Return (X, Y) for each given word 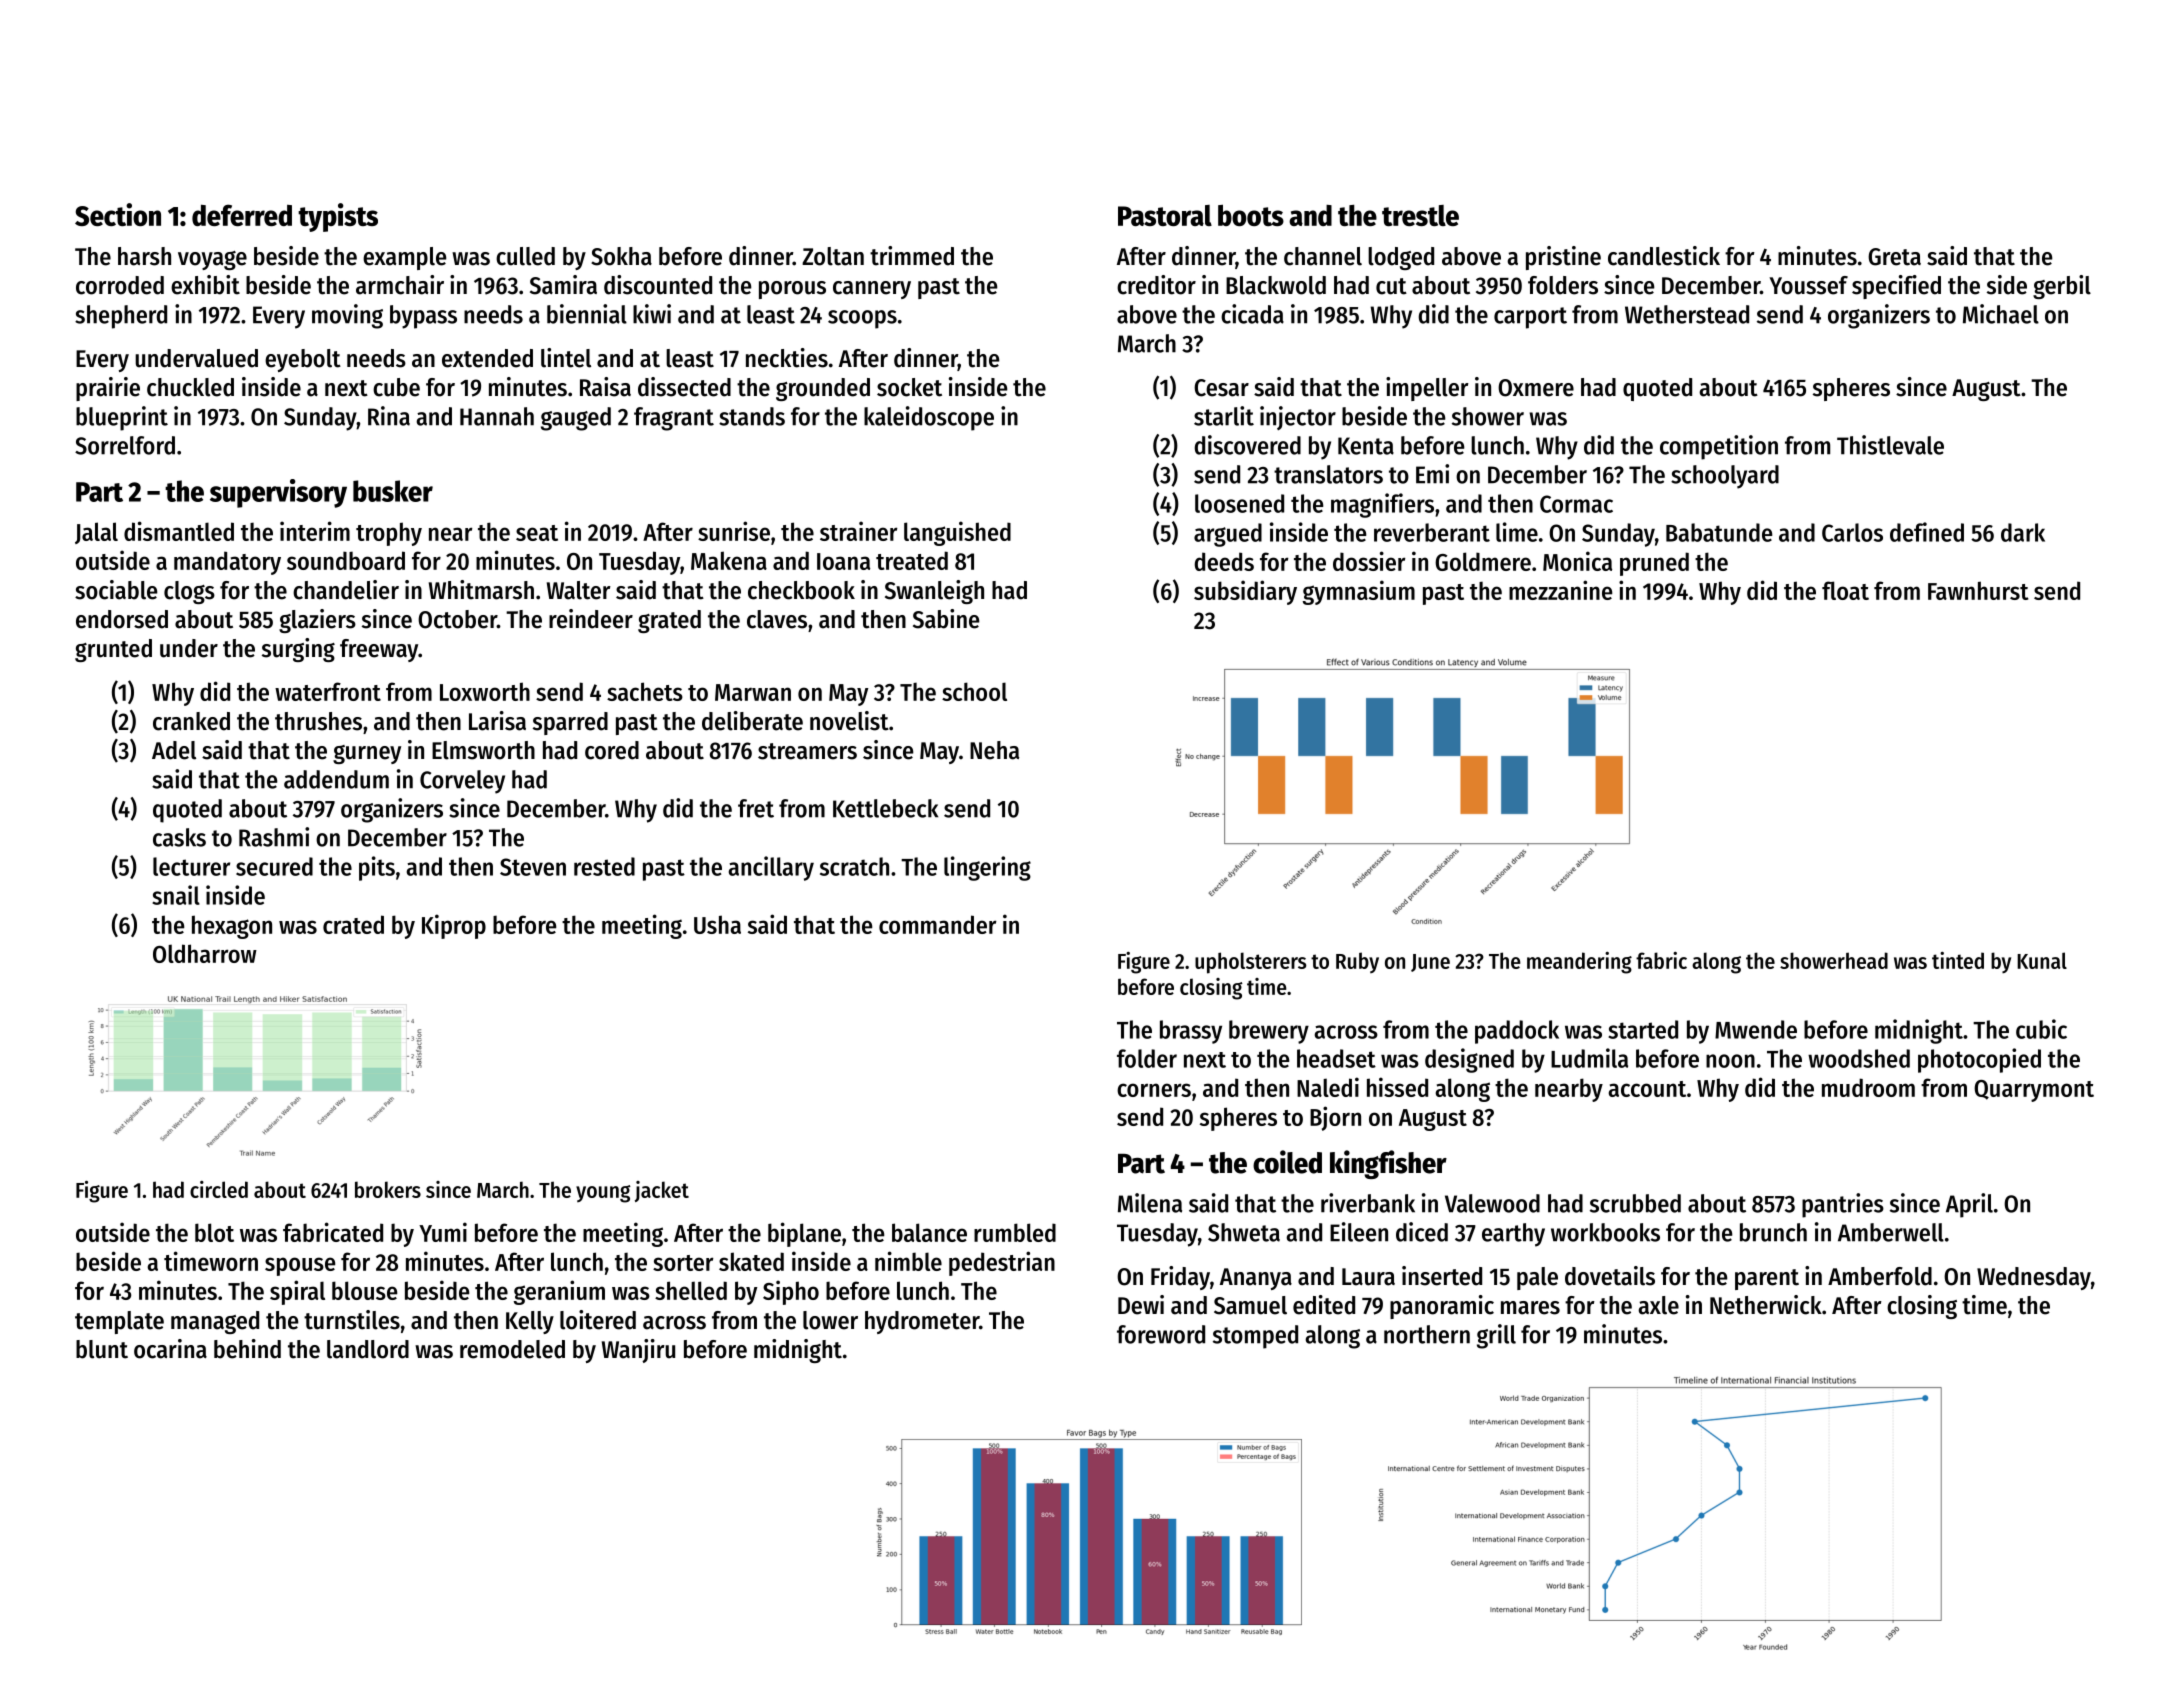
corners (1154, 1090)
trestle (1420, 215)
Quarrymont (2034, 1091)
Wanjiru (638, 1351)
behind (247, 1349)
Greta (1894, 257)
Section (118, 214)
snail (176, 895)
